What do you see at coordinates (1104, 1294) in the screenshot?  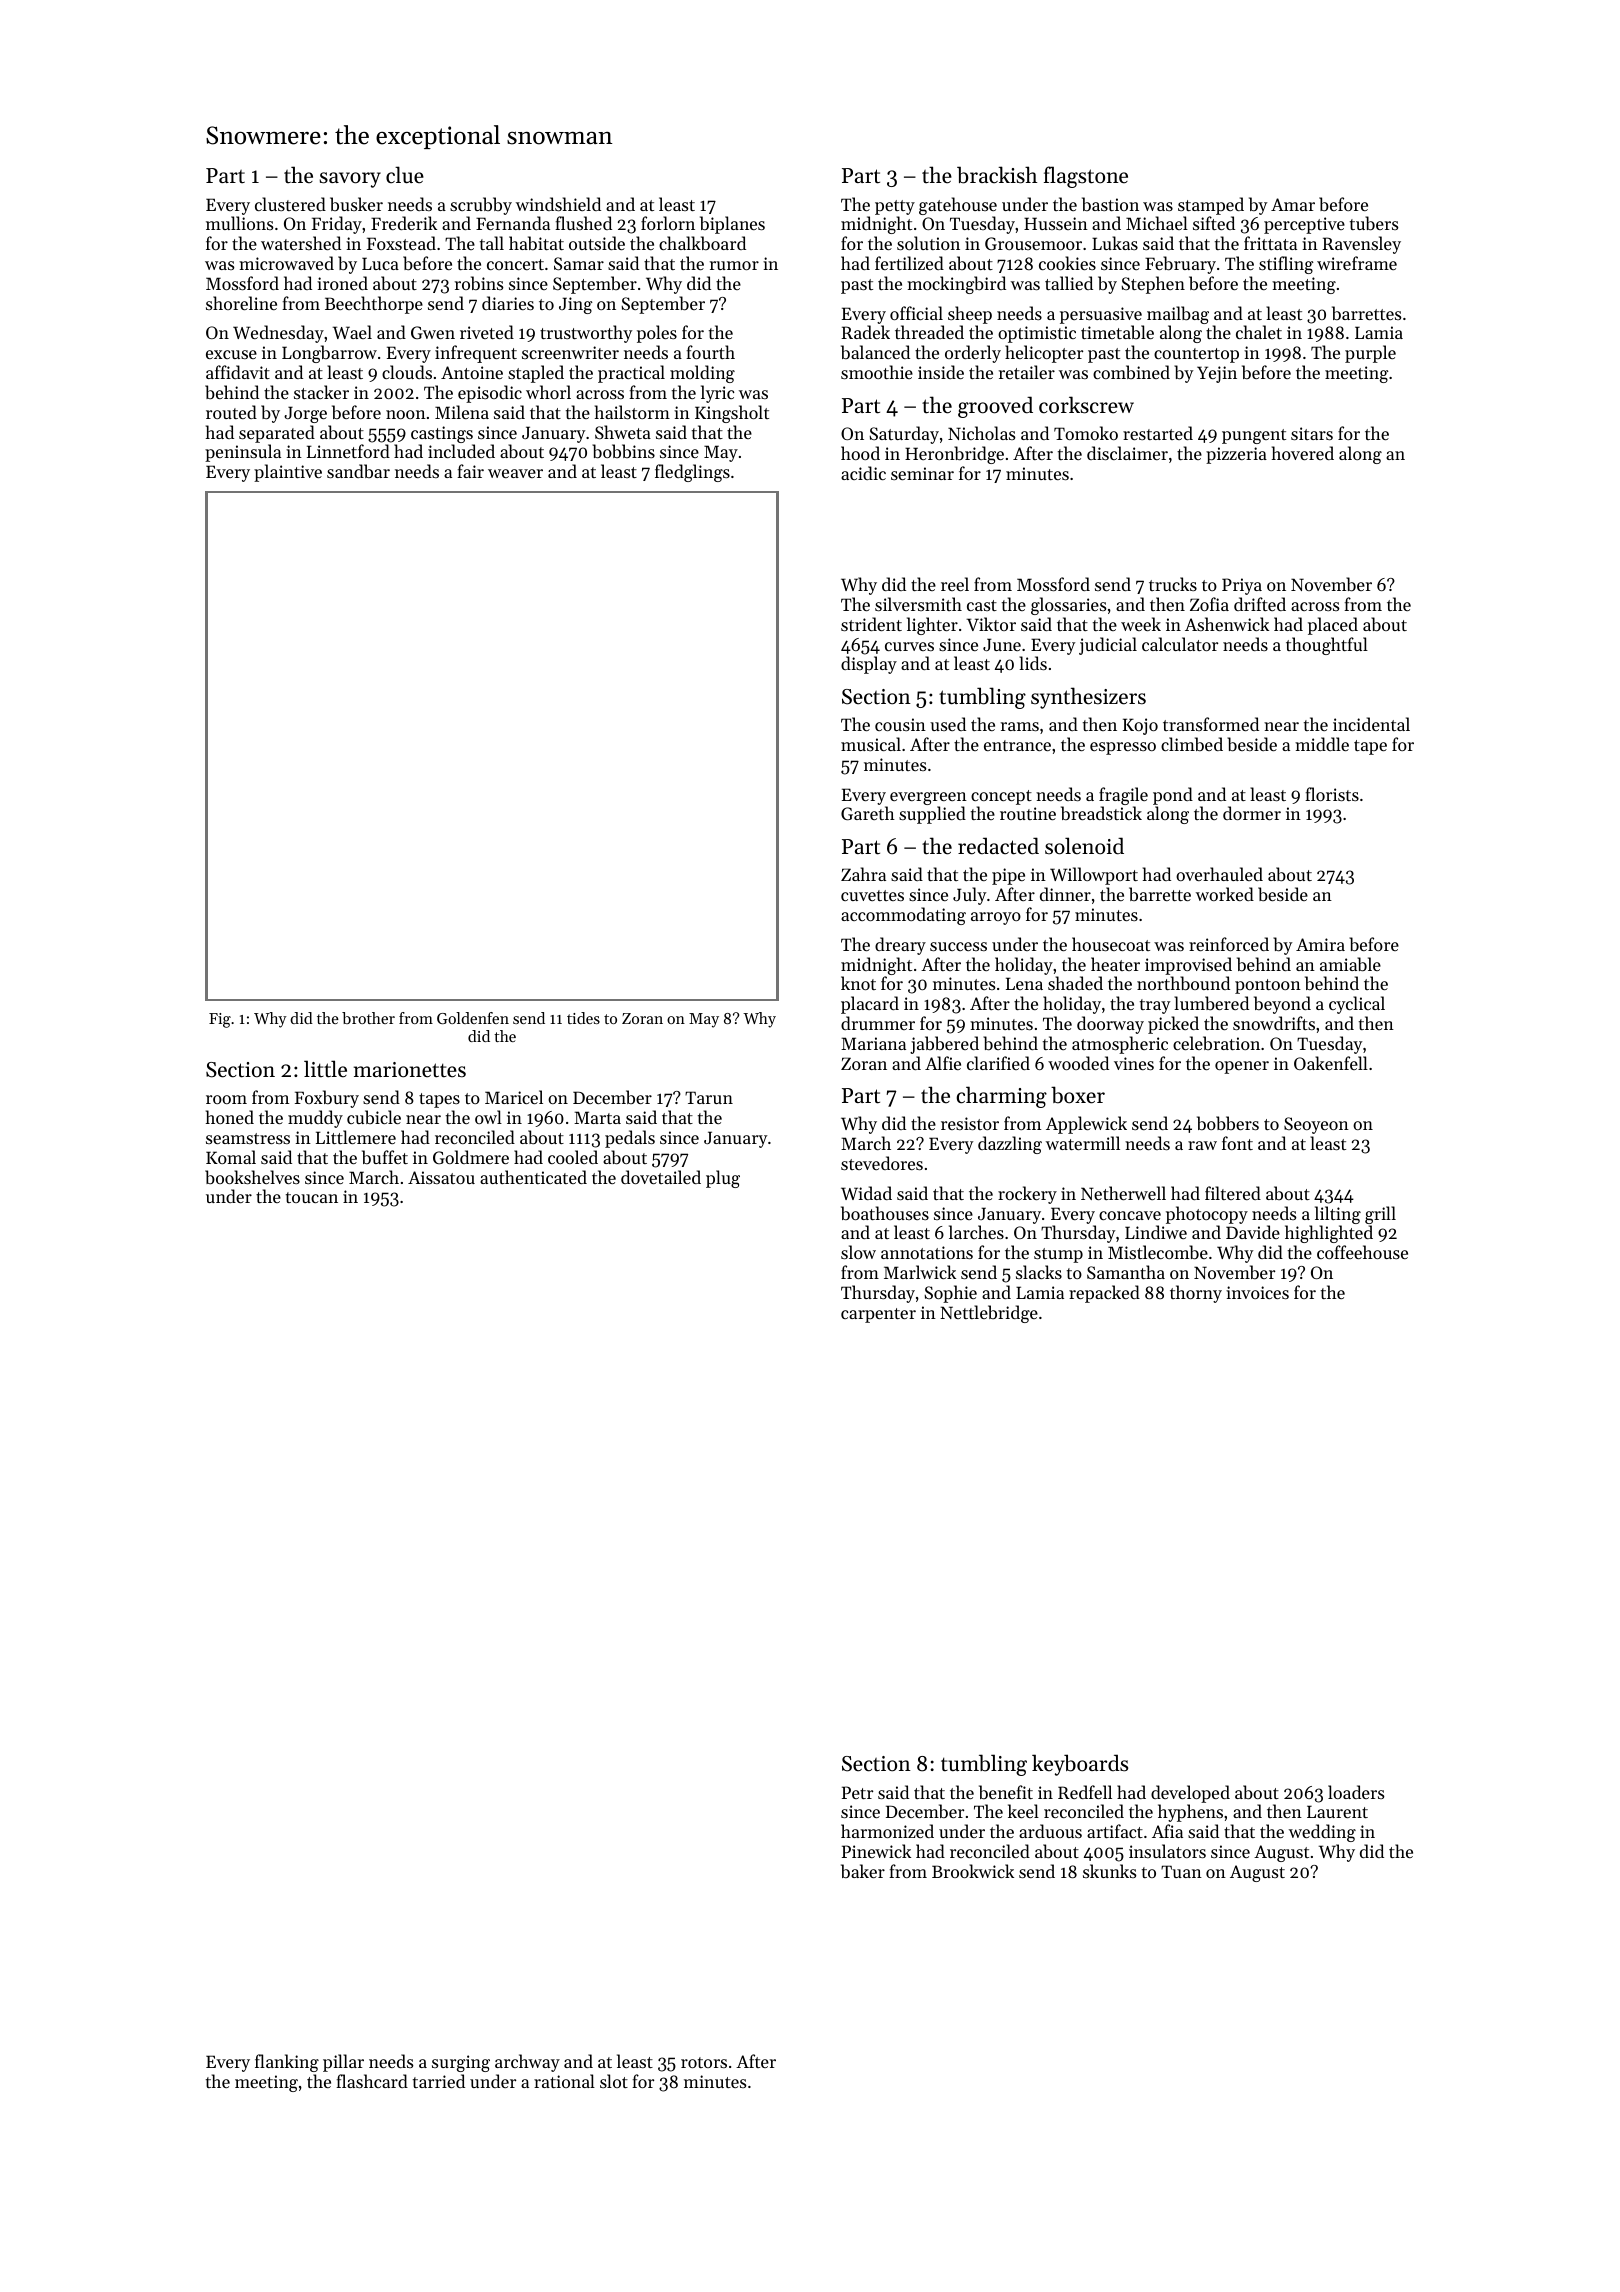 I see `repacked` at bounding box center [1104, 1294].
